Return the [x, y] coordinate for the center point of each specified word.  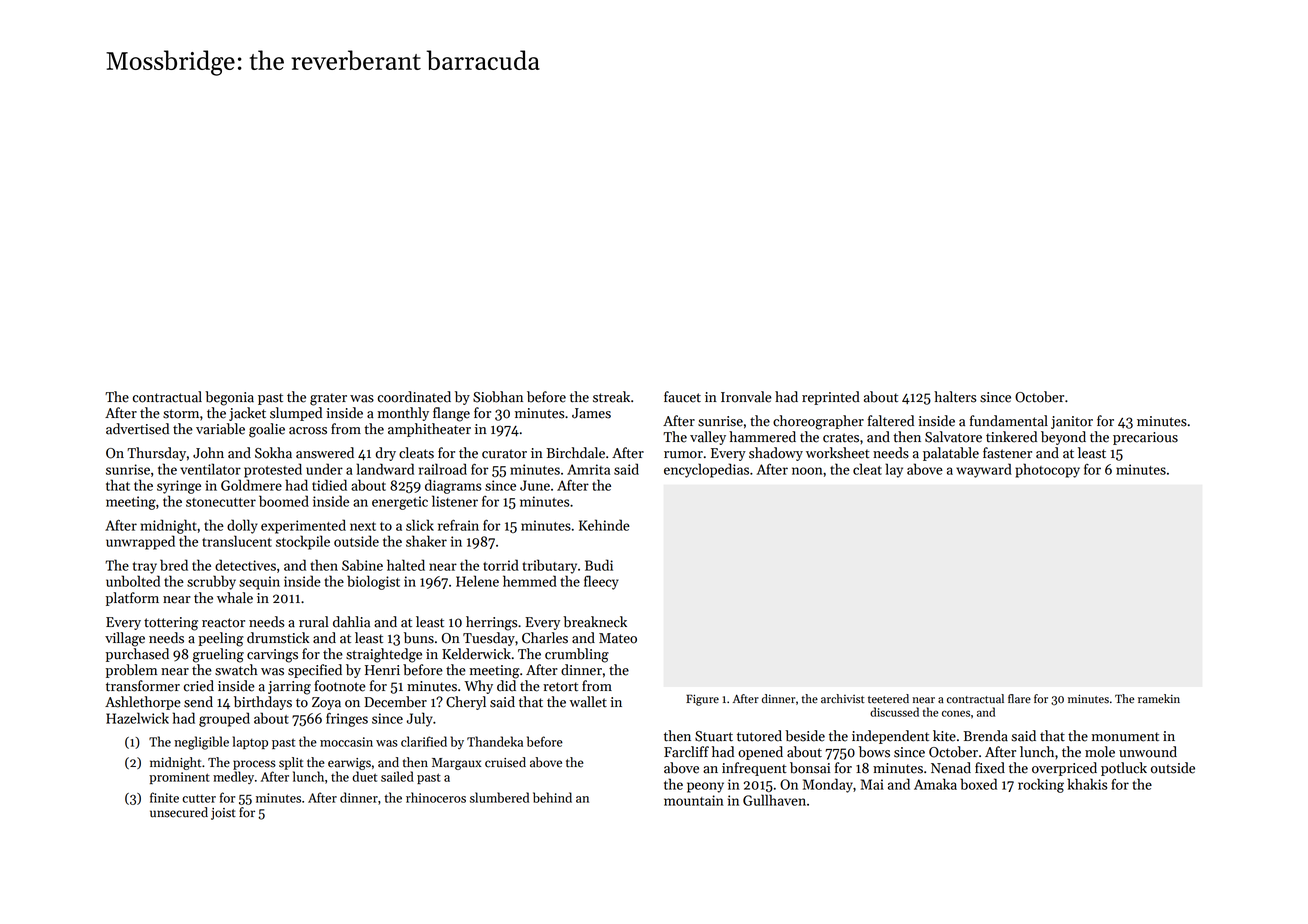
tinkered [1011, 437]
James [591, 413]
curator [504, 454]
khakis [1087, 784]
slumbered [499, 797]
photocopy [1047, 470]
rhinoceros [436, 797]
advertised [137, 429]
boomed [284, 501]
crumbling [577, 655]
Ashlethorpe [143, 703]
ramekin [1159, 699]
